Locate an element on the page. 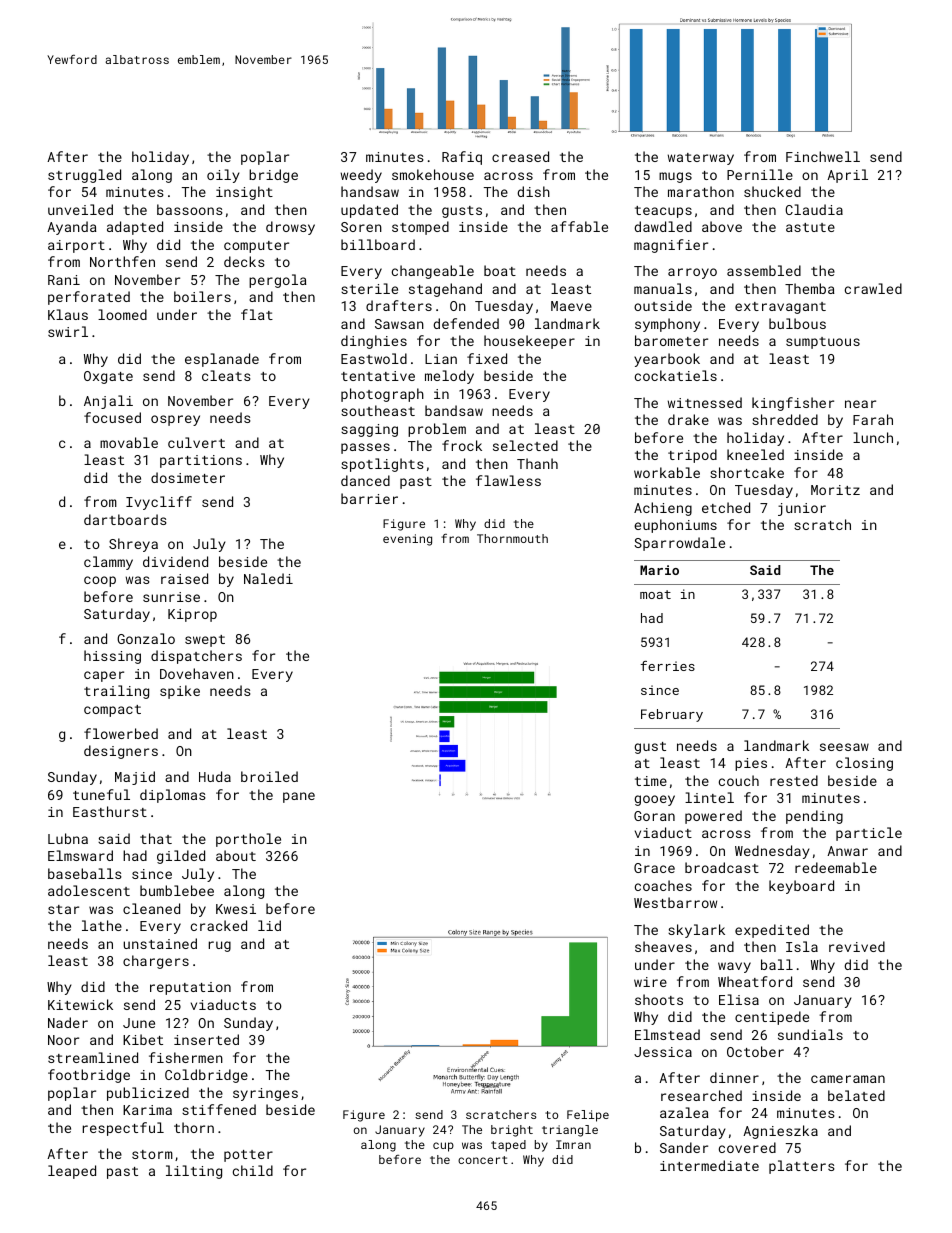 The image size is (952, 1233). astute is located at coordinates (810, 227).
